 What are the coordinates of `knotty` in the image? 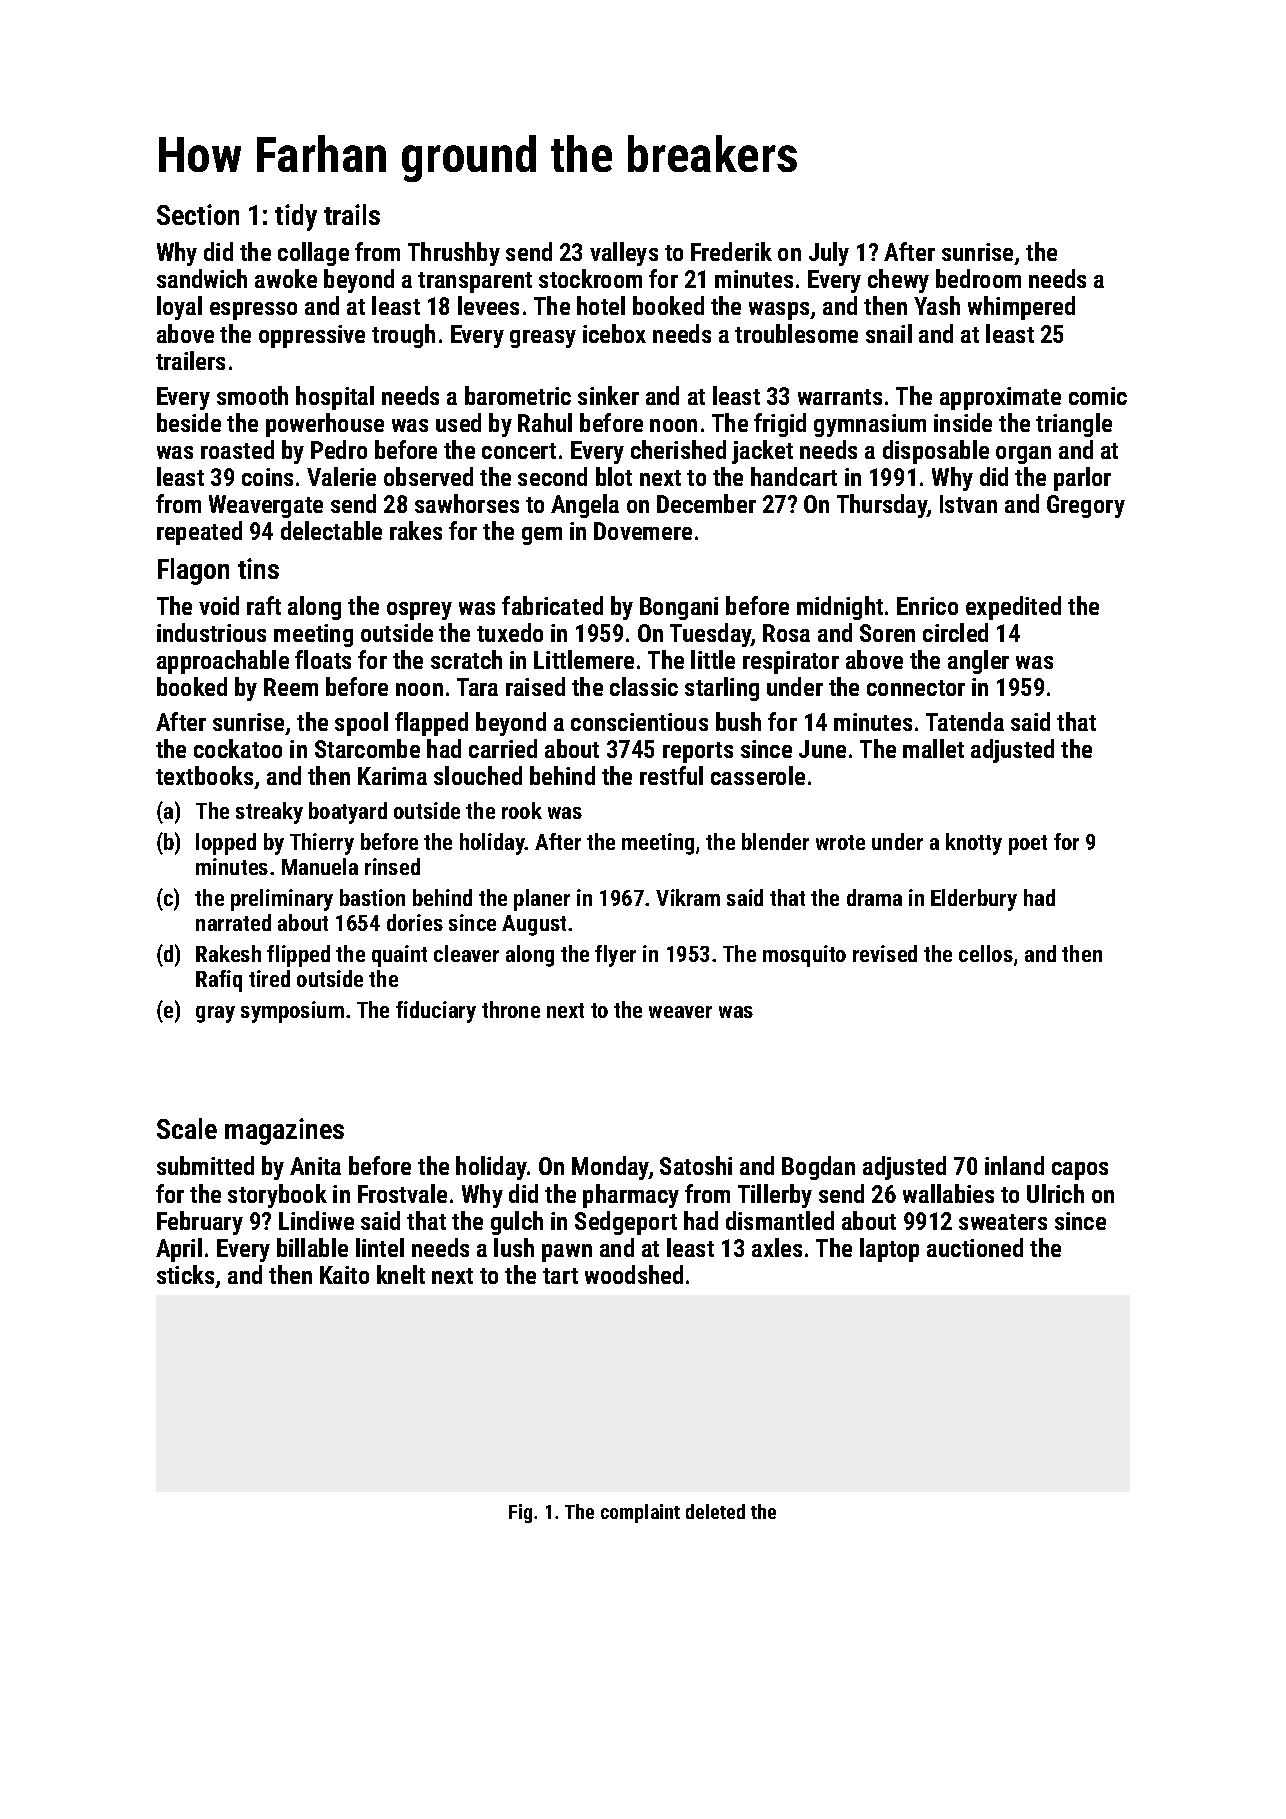 It's located at (974, 844).
